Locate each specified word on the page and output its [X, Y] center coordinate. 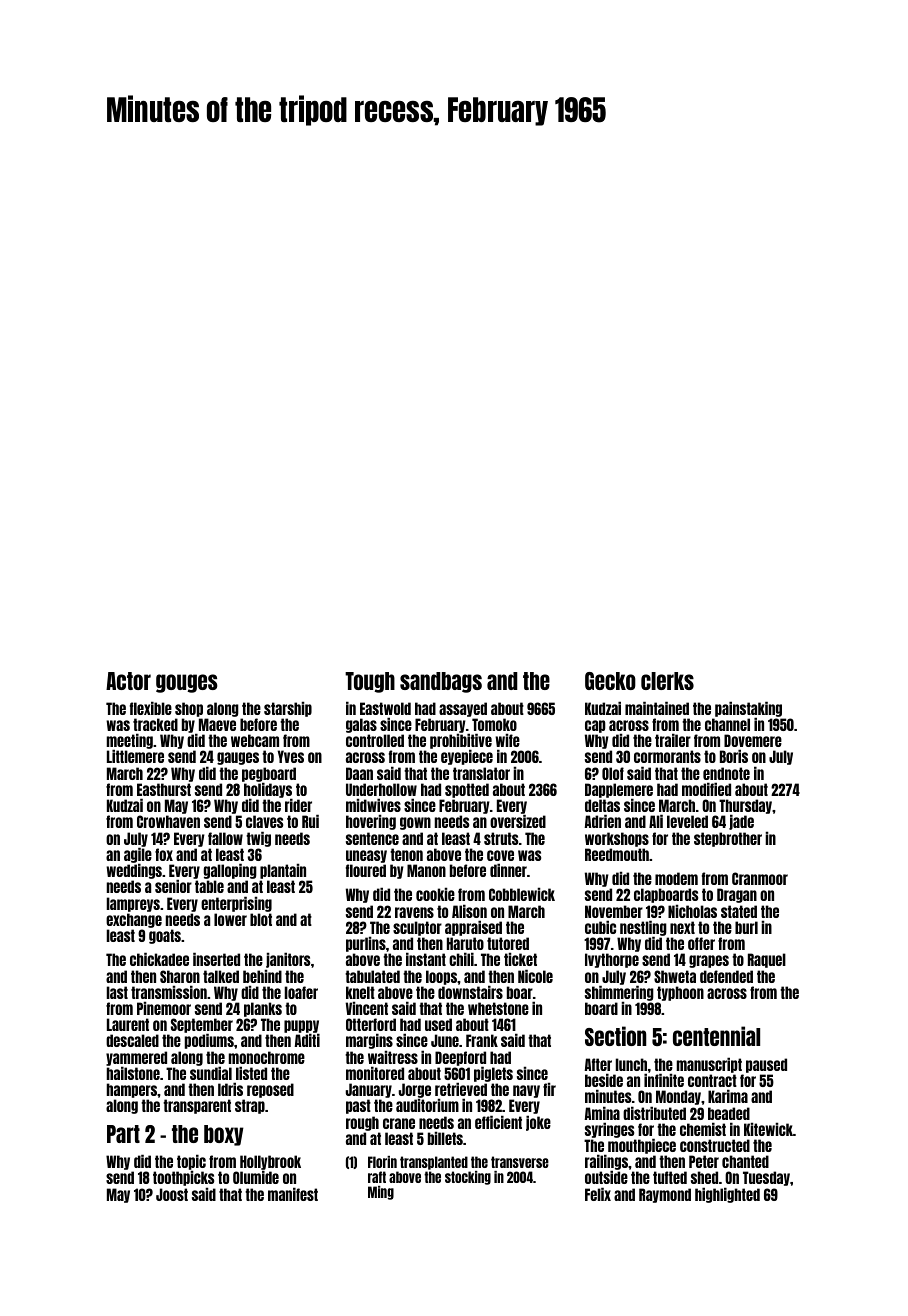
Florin [382, 1162]
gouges [187, 683]
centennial [716, 1036]
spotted [467, 790]
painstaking [748, 709]
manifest [293, 1194]
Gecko [610, 681]
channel [727, 724]
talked [221, 976]
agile [138, 855]
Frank [482, 1040]
